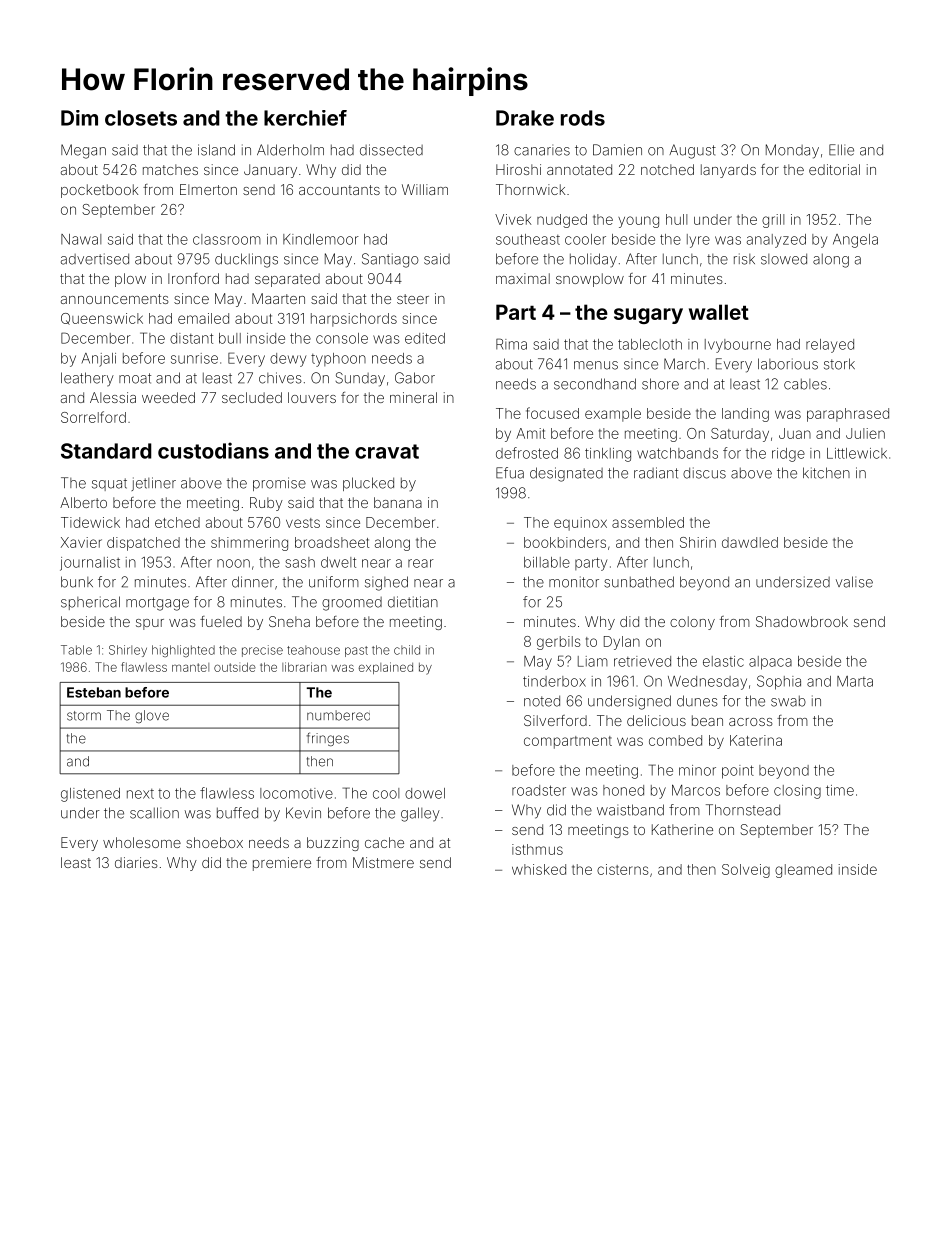  I want to click on Dim, so click(79, 118).
